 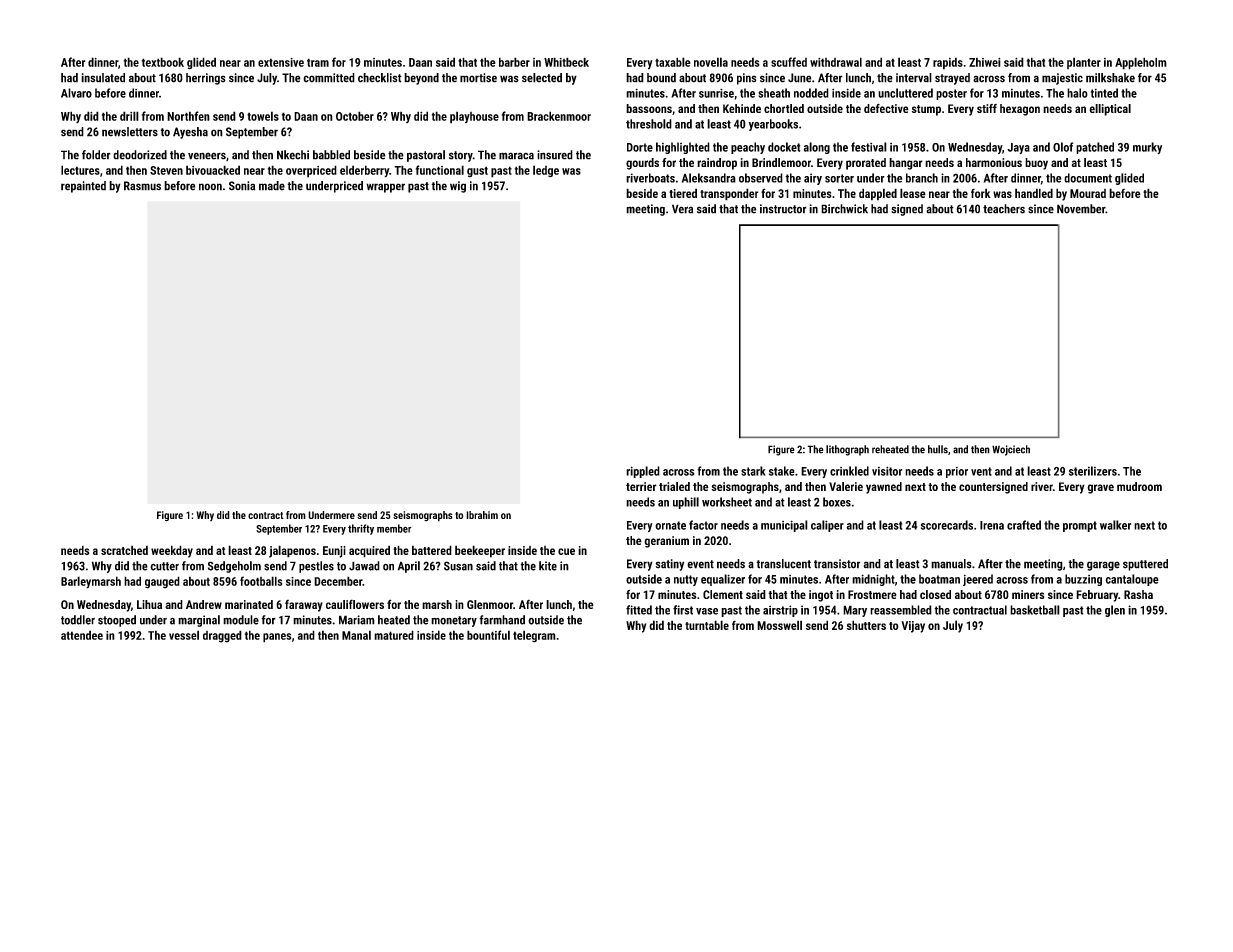 What do you see at coordinates (83, 187) in the screenshot?
I see `repainted` at bounding box center [83, 187].
